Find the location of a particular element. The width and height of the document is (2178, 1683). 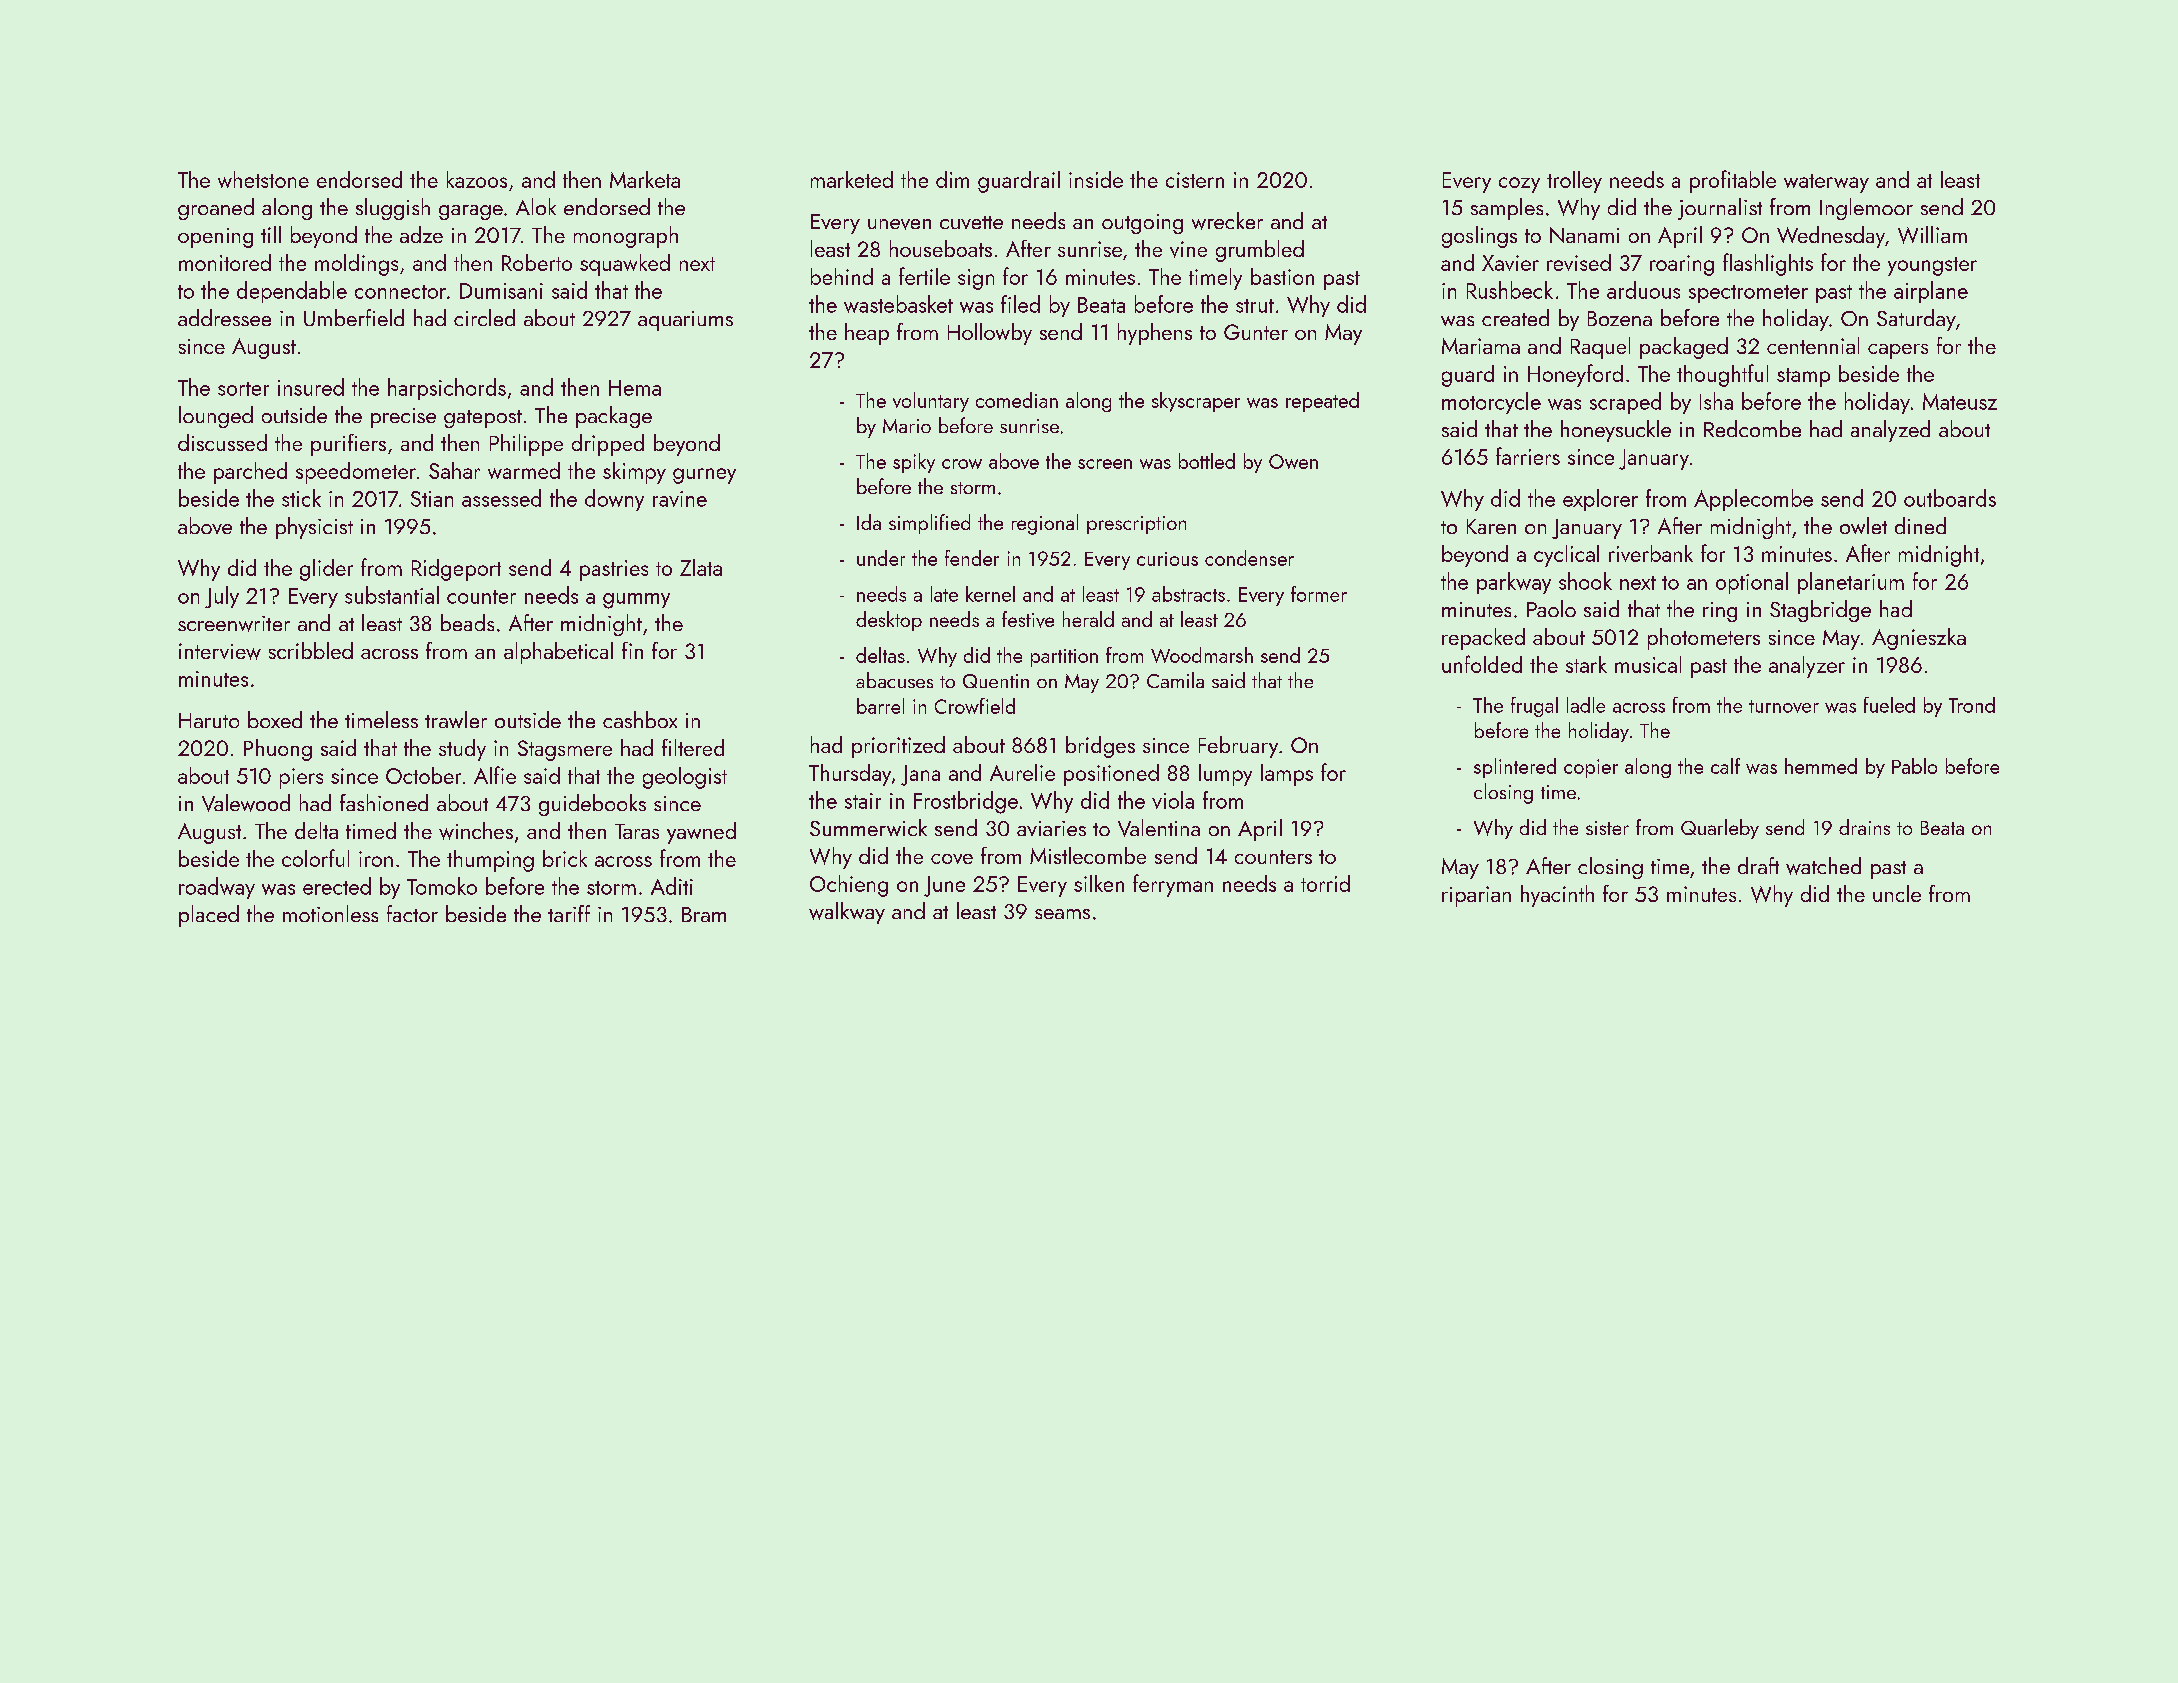

prioritized is located at coordinates (898, 747).
